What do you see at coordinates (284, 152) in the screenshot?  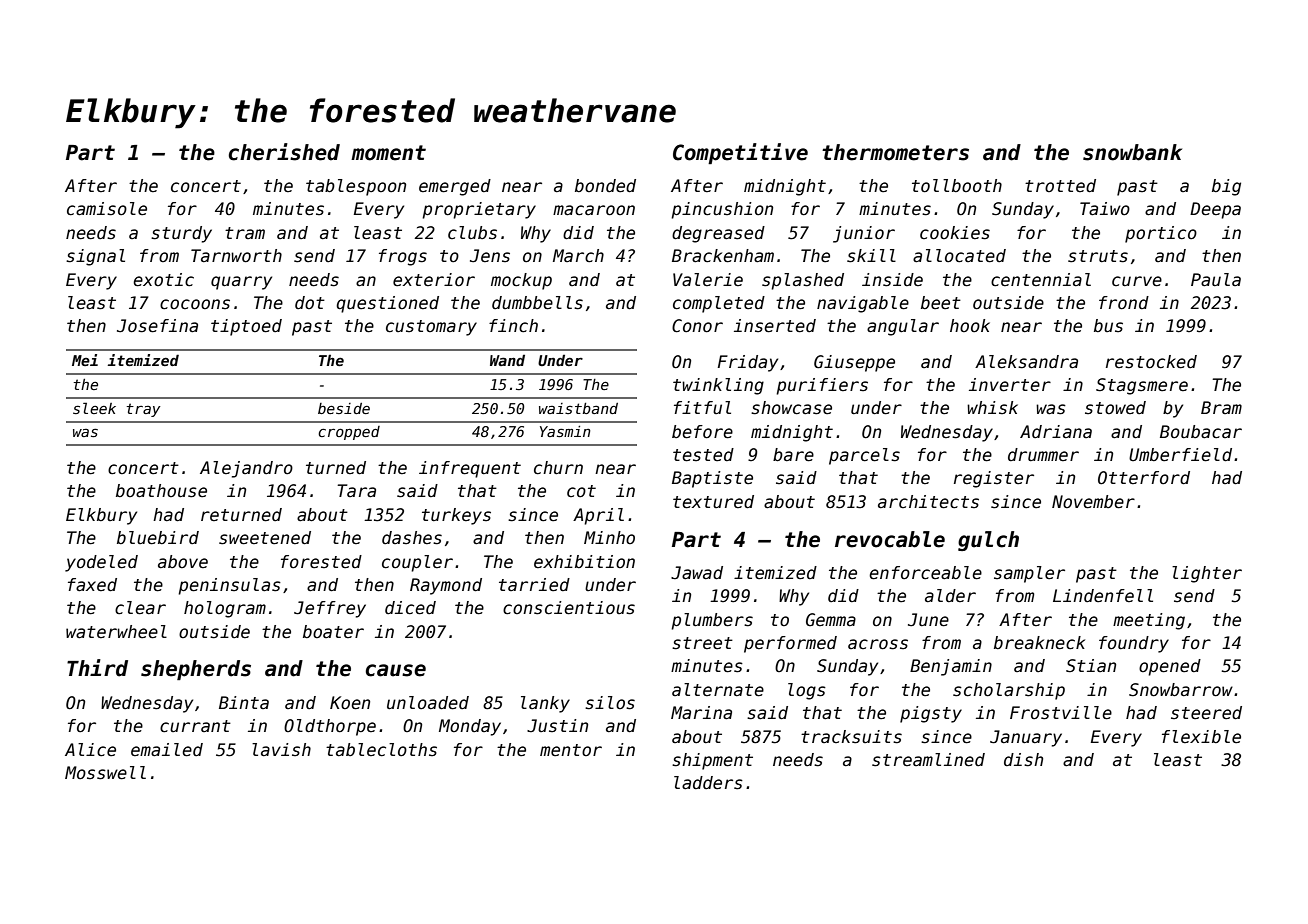 I see `cherished` at bounding box center [284, 152].
